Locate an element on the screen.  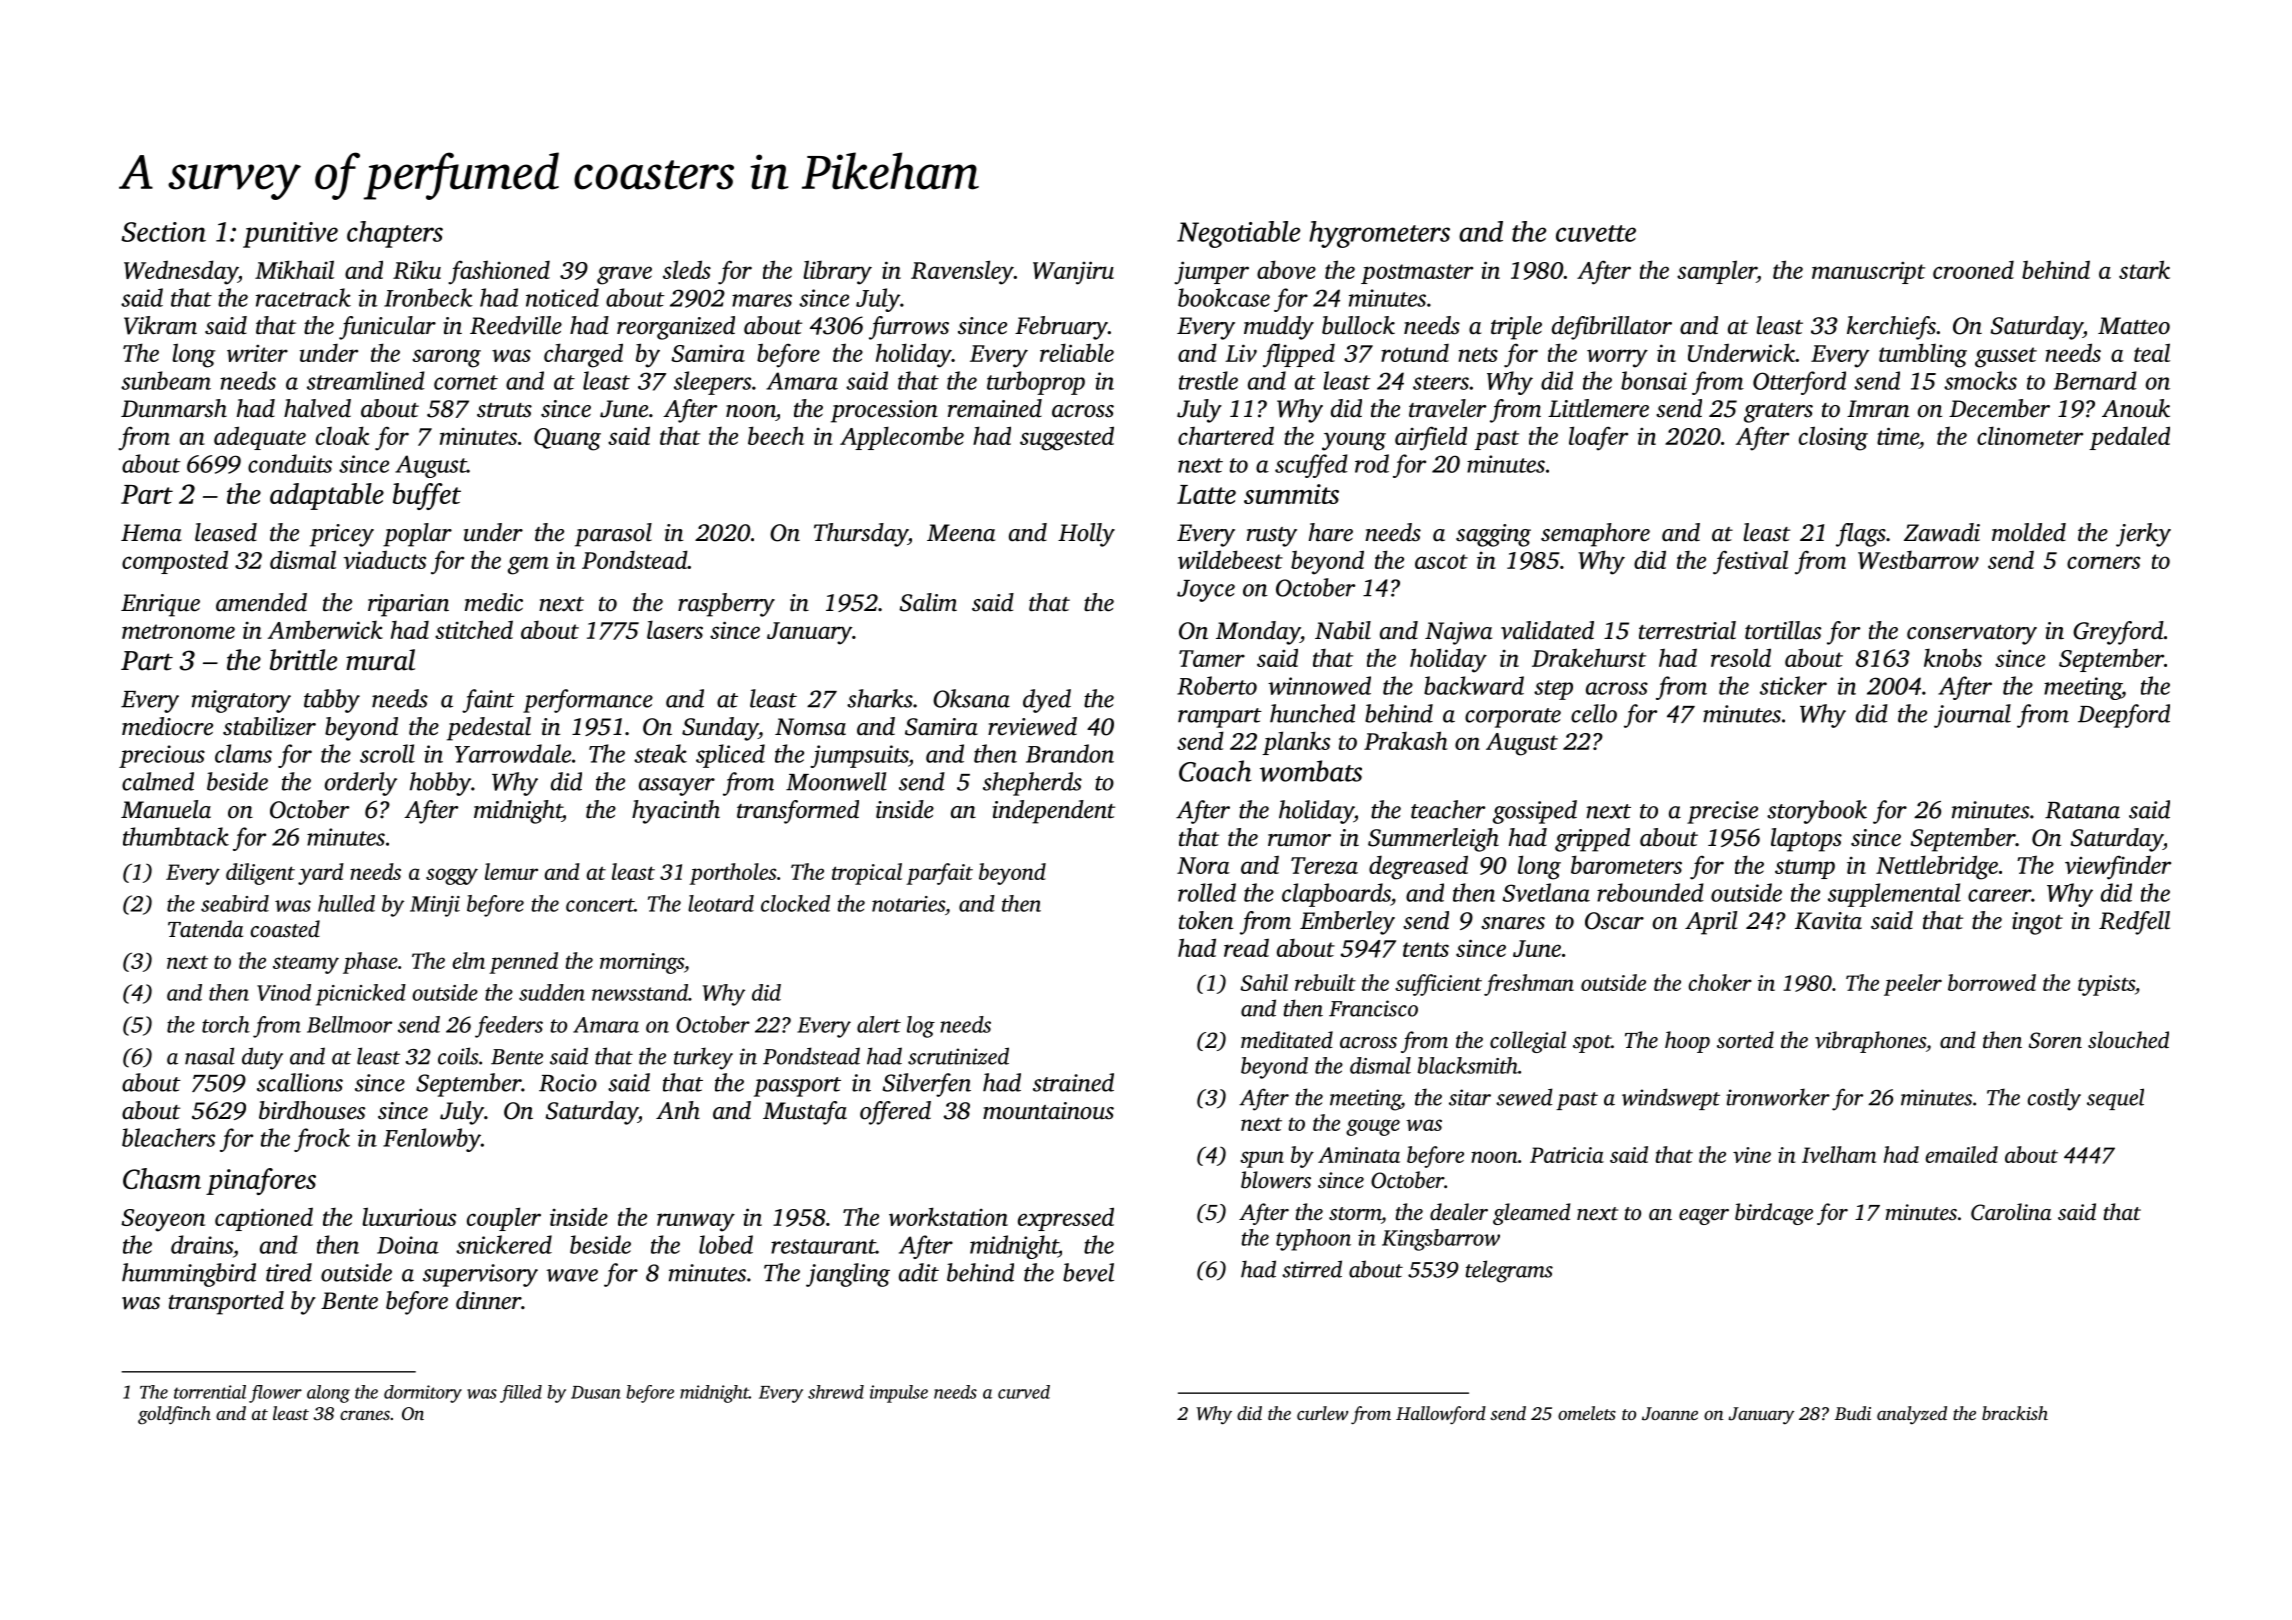
stark is located at coordinates (2144, 269).
